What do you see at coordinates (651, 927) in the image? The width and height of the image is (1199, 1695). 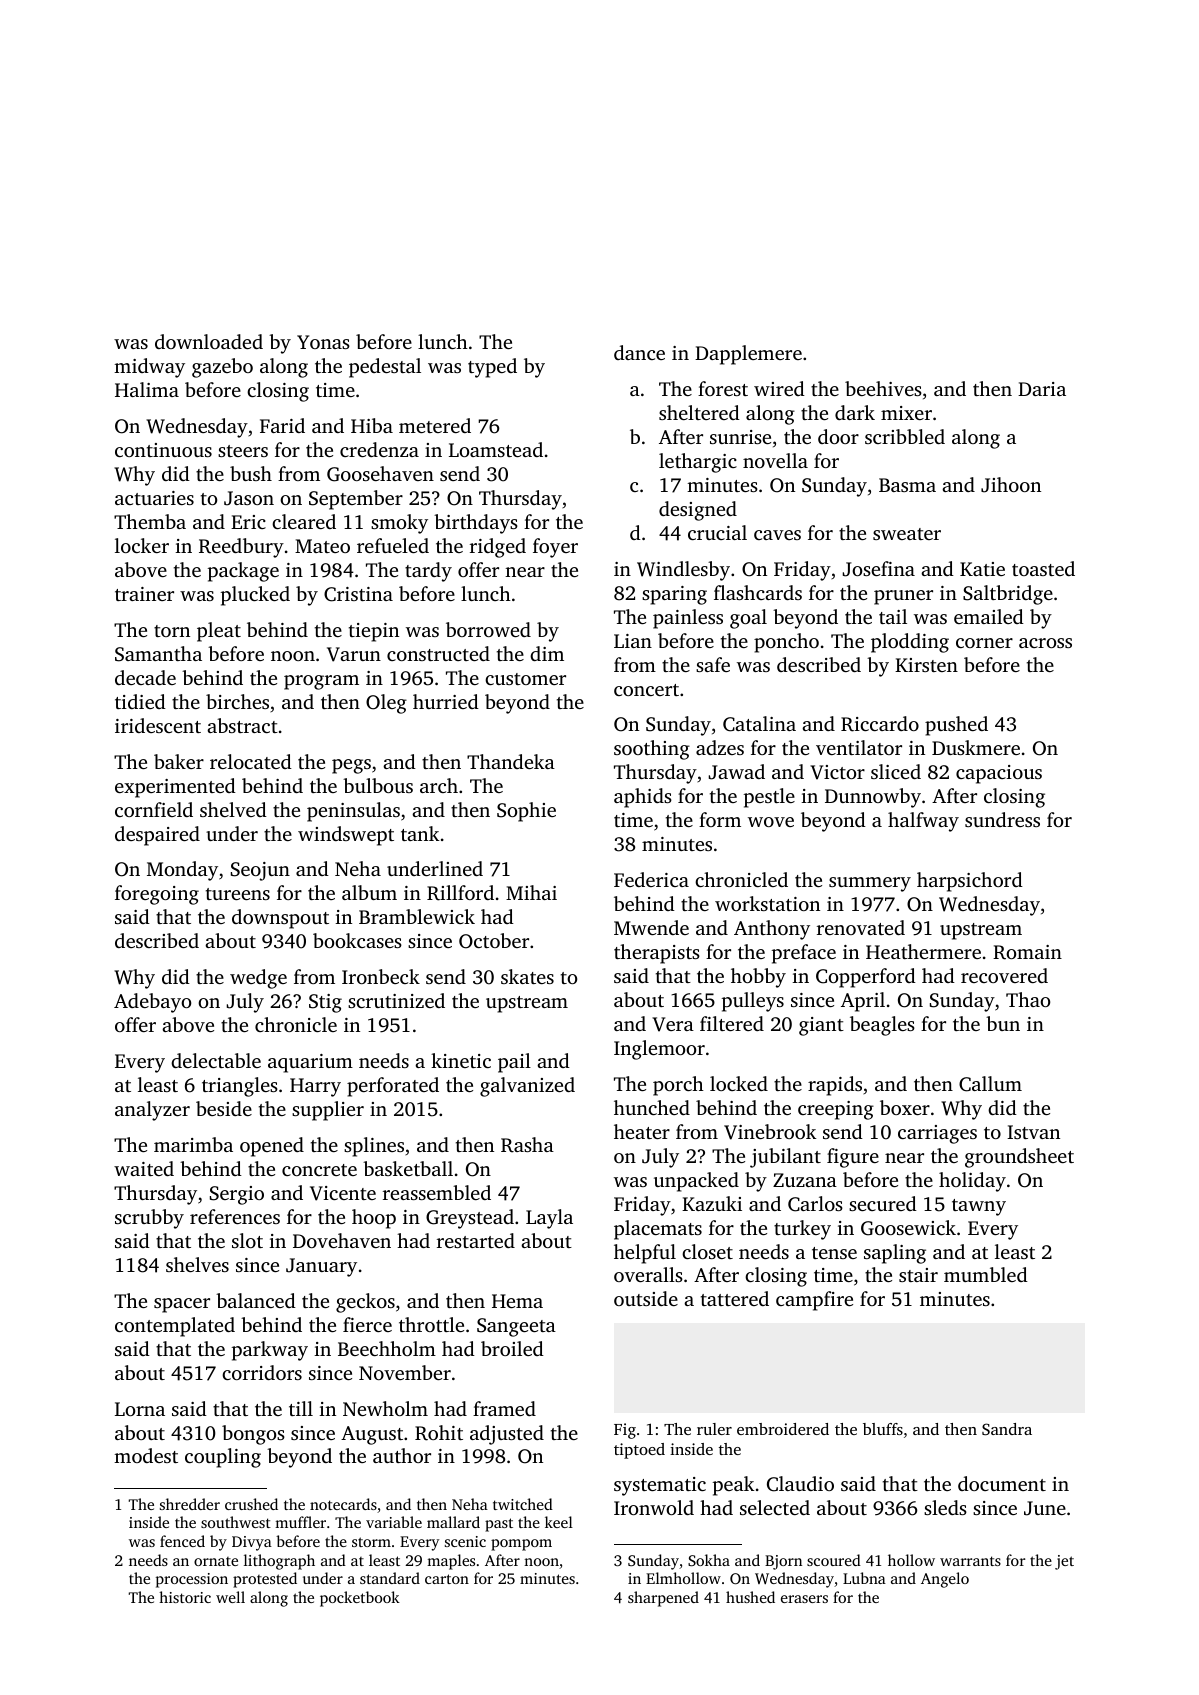 I see `Mwende` at bounding box center [651, 927].
